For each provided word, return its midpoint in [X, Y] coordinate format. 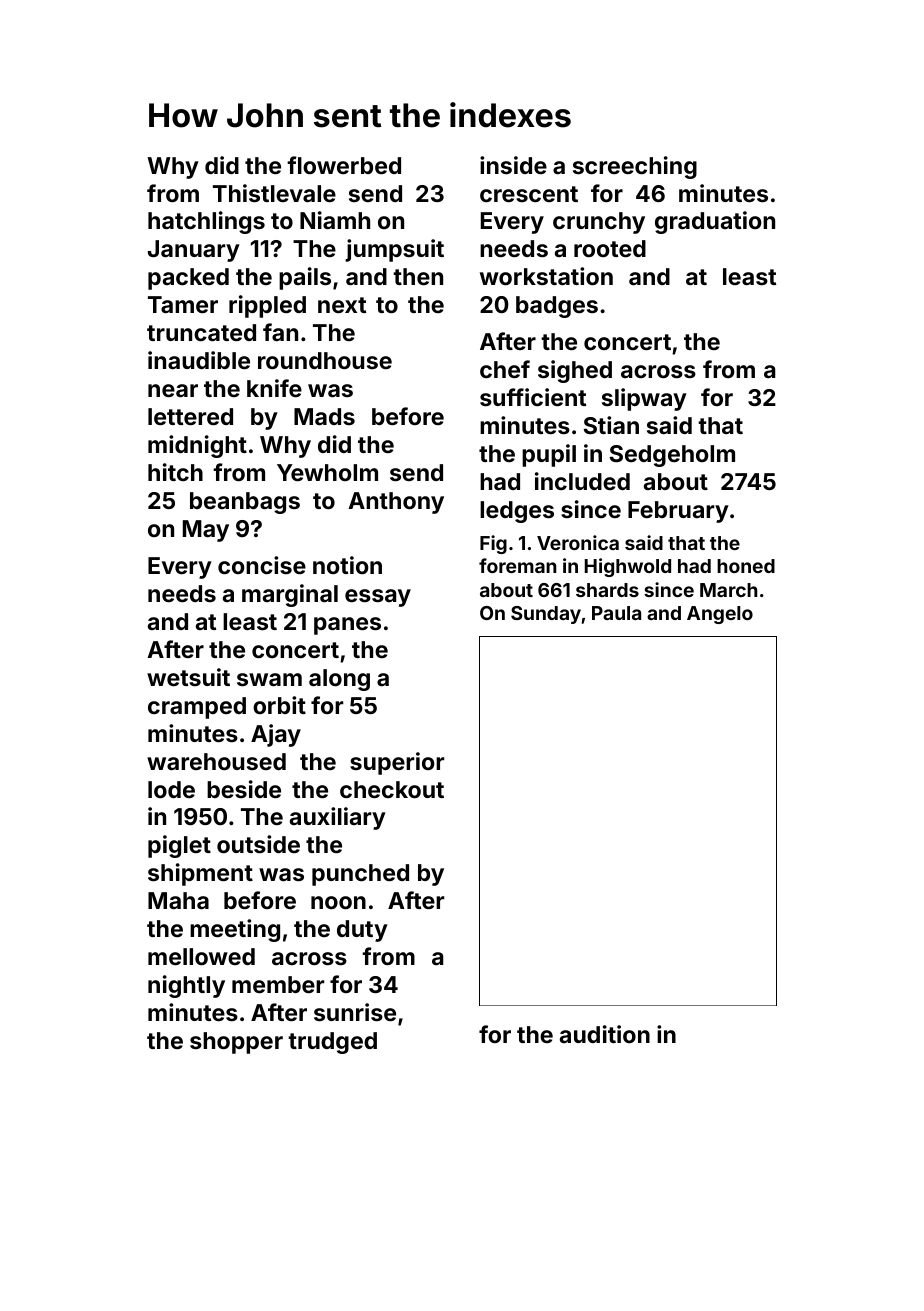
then [418, 276]
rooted [610, 248]
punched [360, 875]
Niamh [335, 220]
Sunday [546, 615]
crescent [529, 194]
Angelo [720, 615]
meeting [235, 930]
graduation [715, 222]
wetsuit [188, 677]
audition [605, 1034]
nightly [186, 986]
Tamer [183, 304]
